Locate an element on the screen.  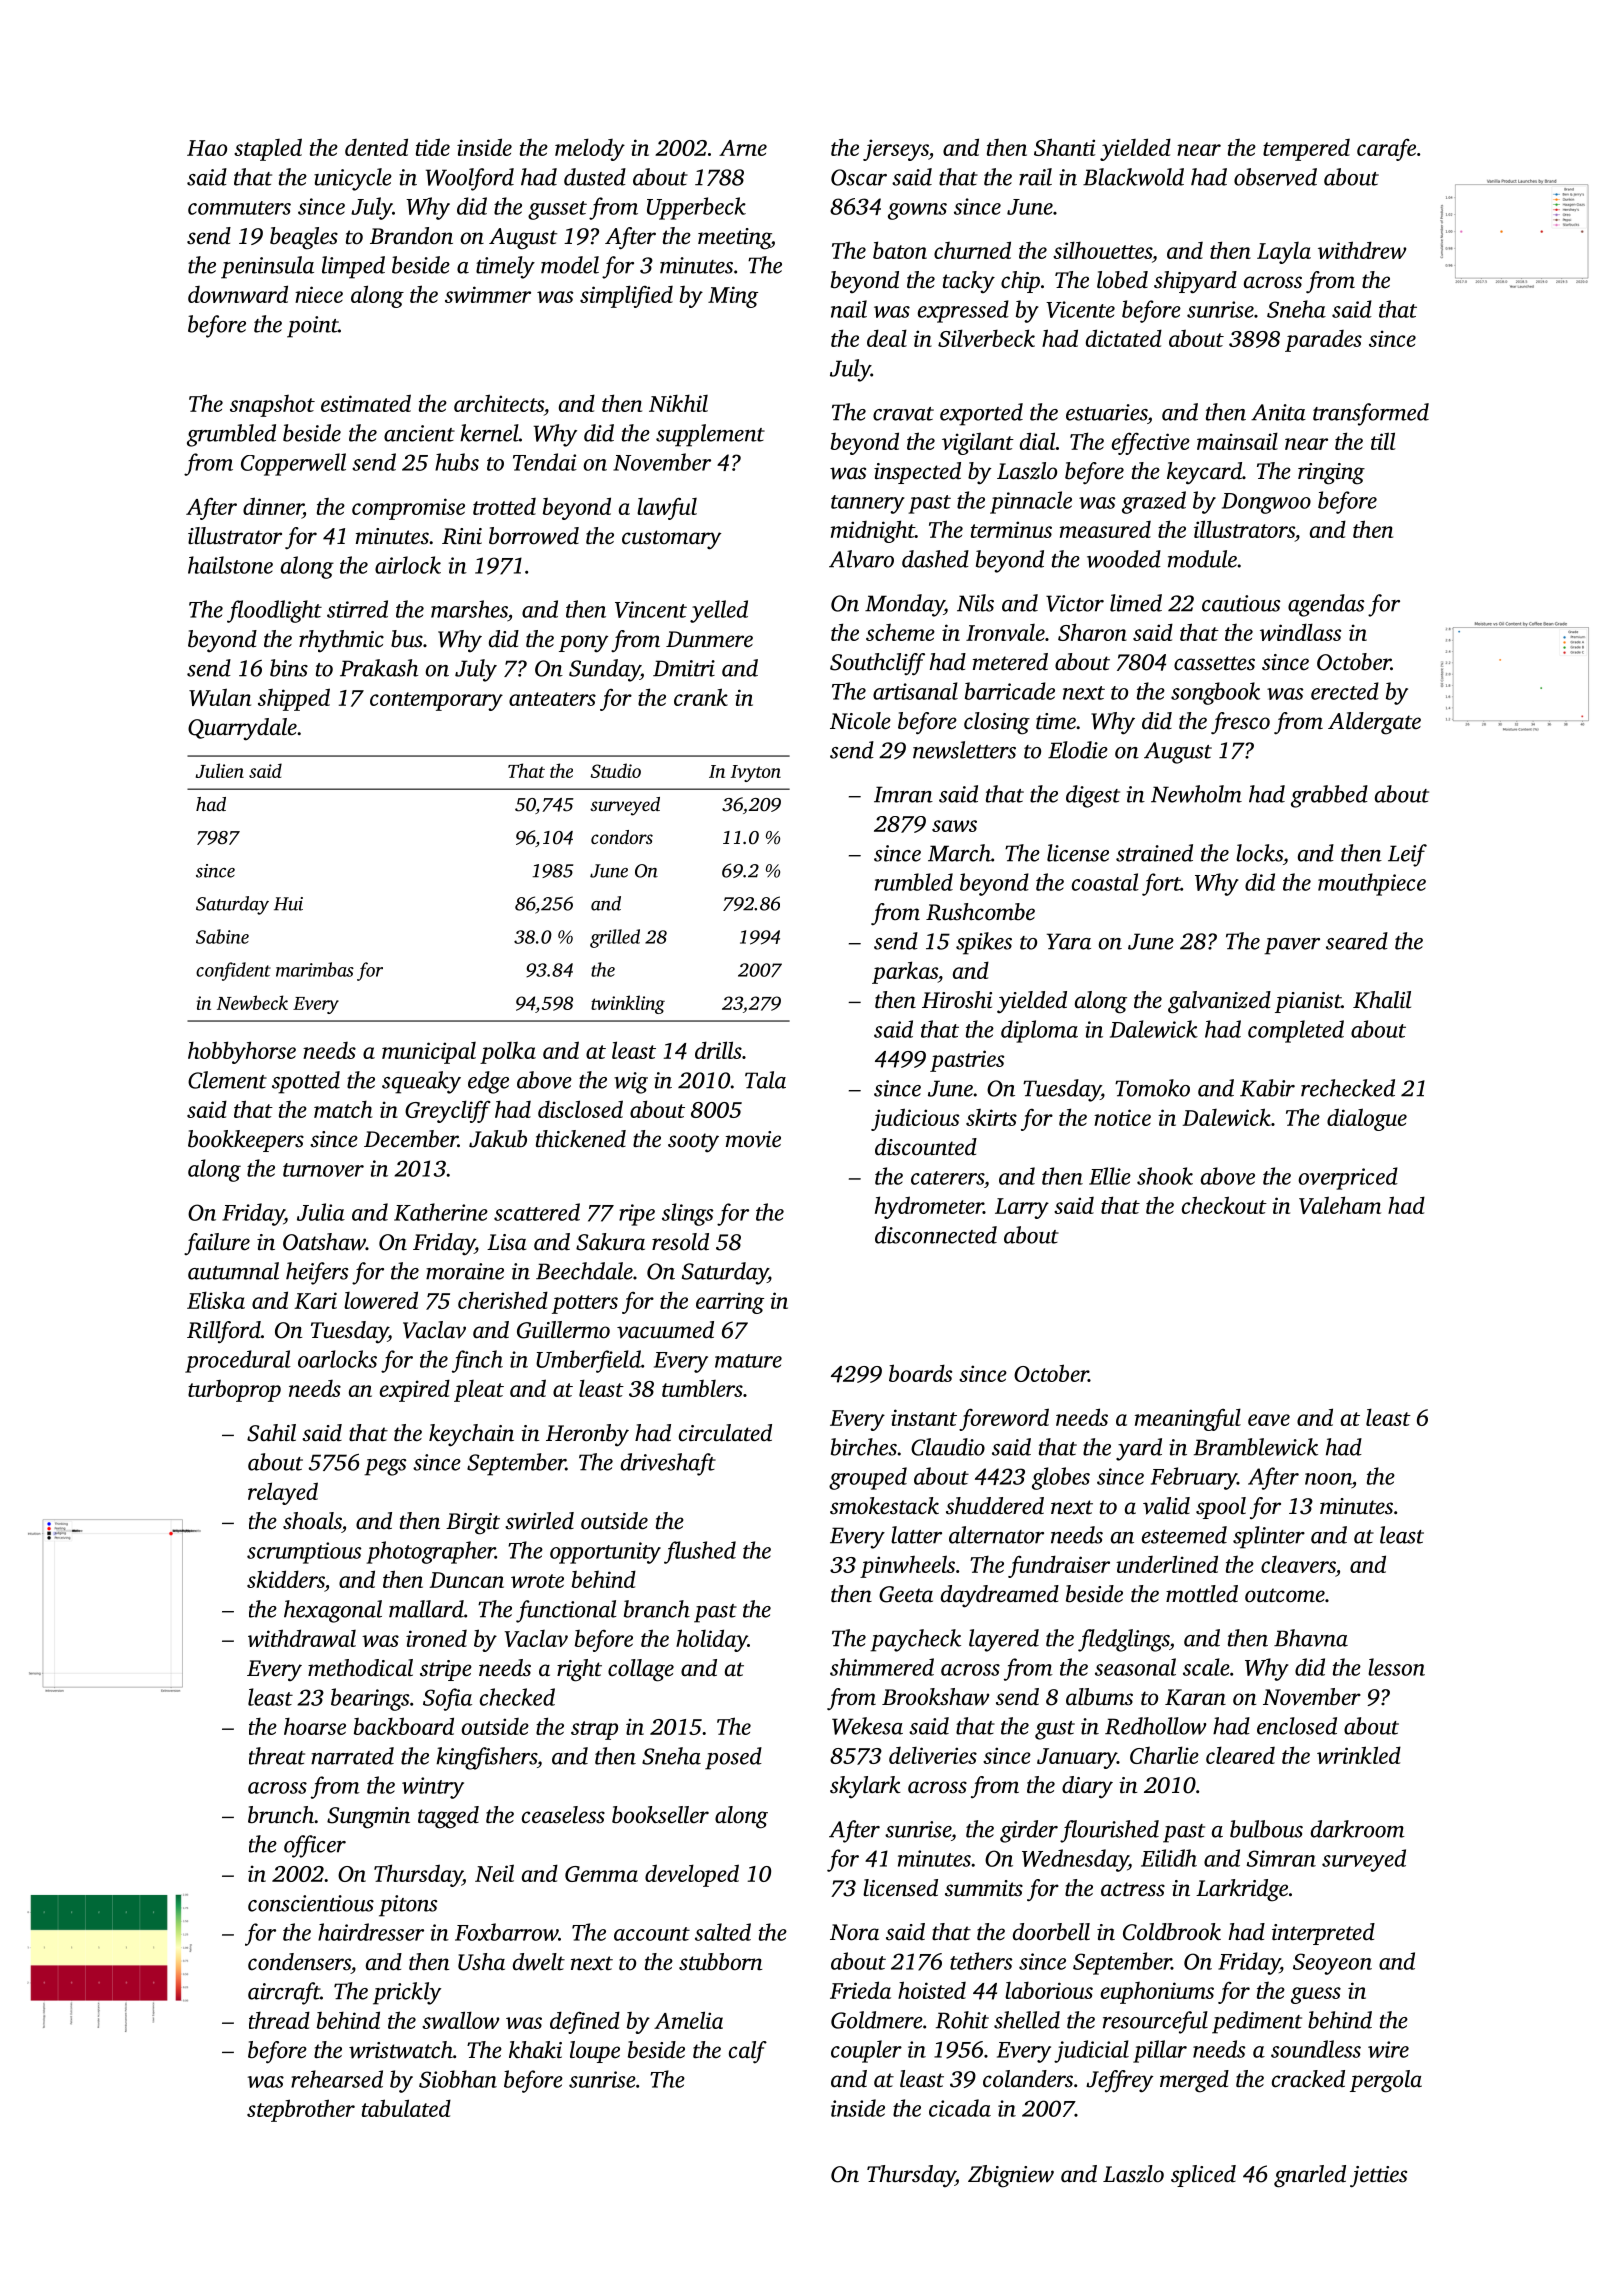
Prakash is located at coordinates (379, 668).
